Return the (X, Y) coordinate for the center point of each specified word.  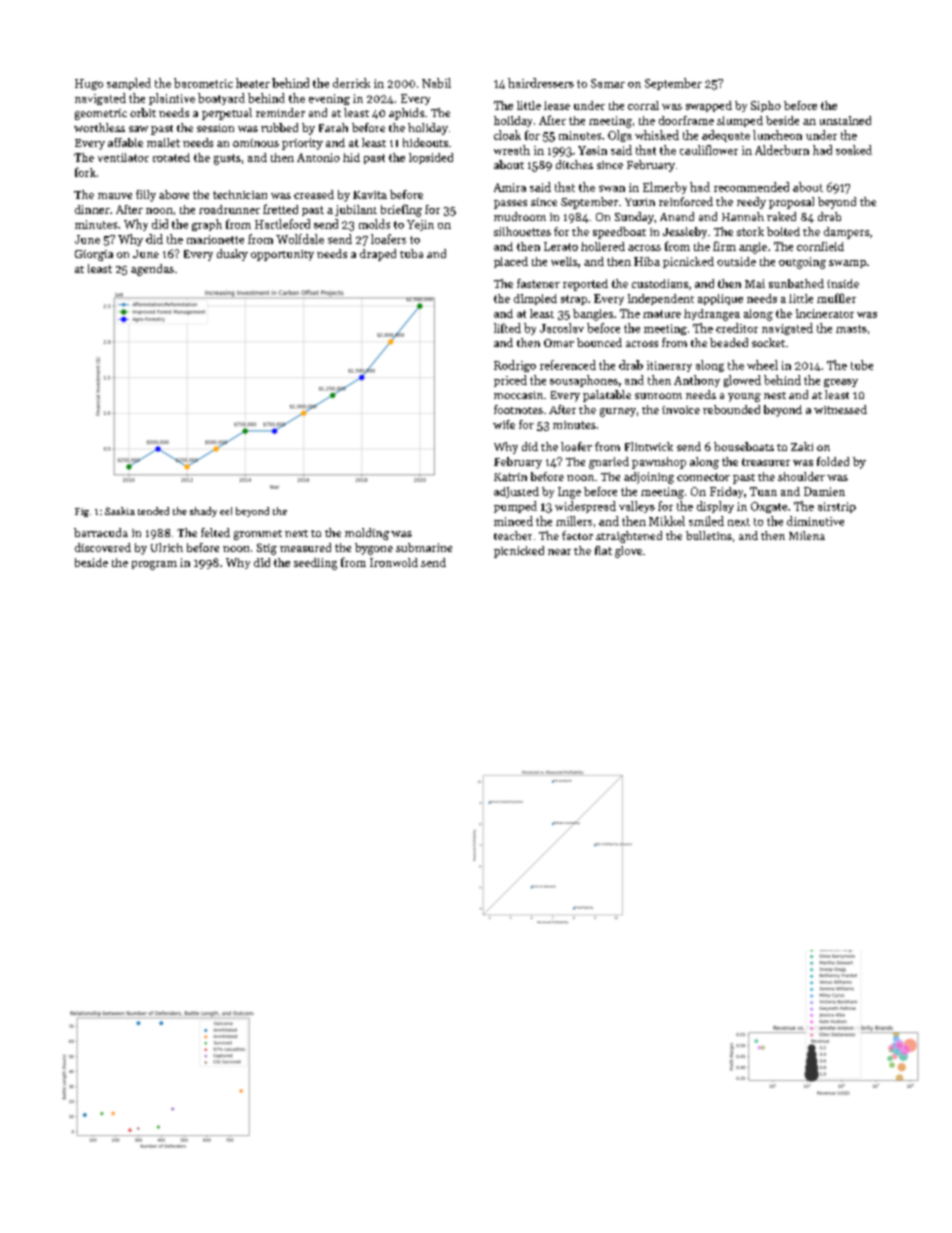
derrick (351, 83)
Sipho (766, 106)
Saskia (120, 511)
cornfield (820, 246)
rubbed (279, 127)
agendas (152, 270)
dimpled (535, 299)
